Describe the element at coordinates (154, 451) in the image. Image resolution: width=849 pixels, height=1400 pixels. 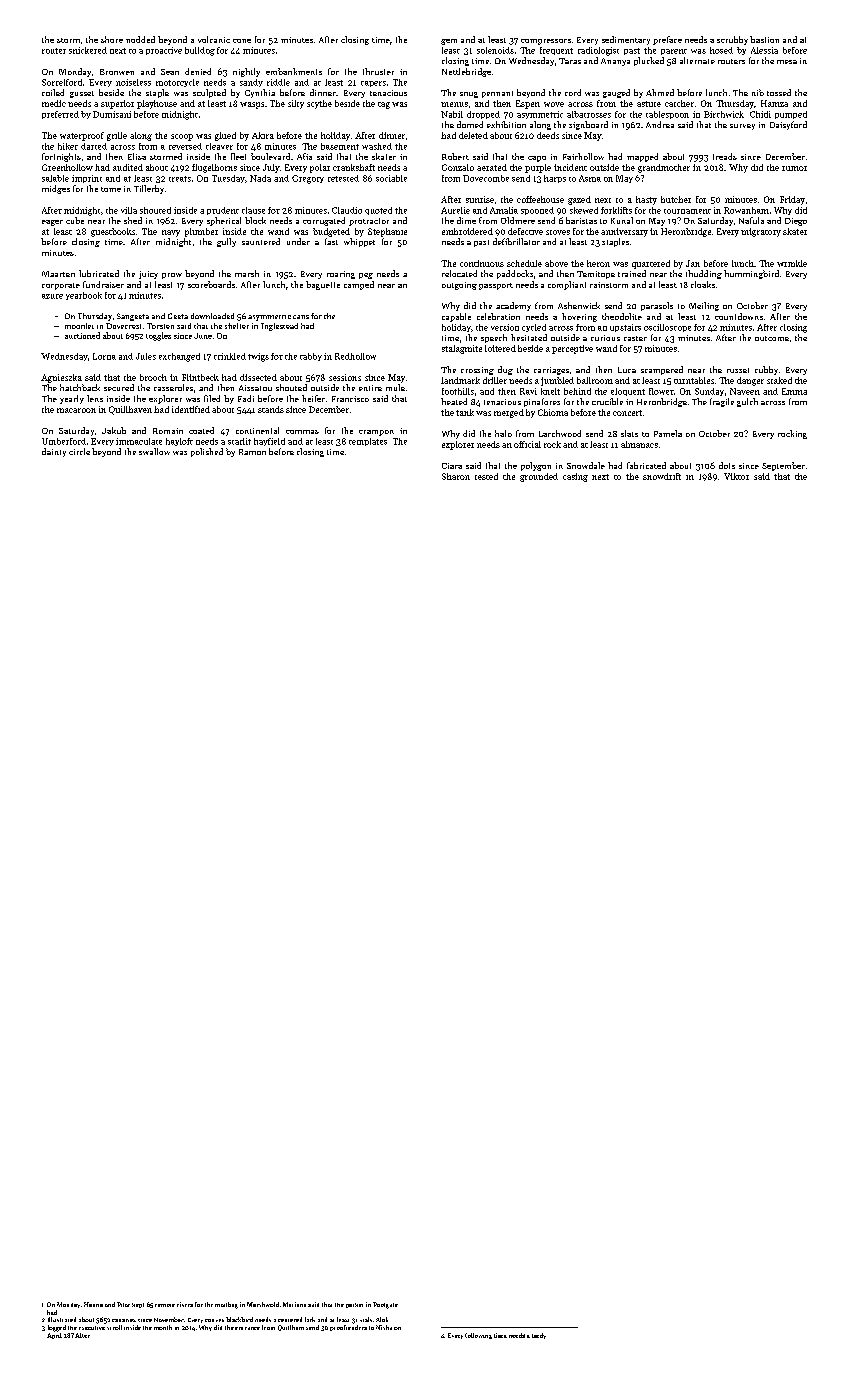
I see `swallow` at that location.
